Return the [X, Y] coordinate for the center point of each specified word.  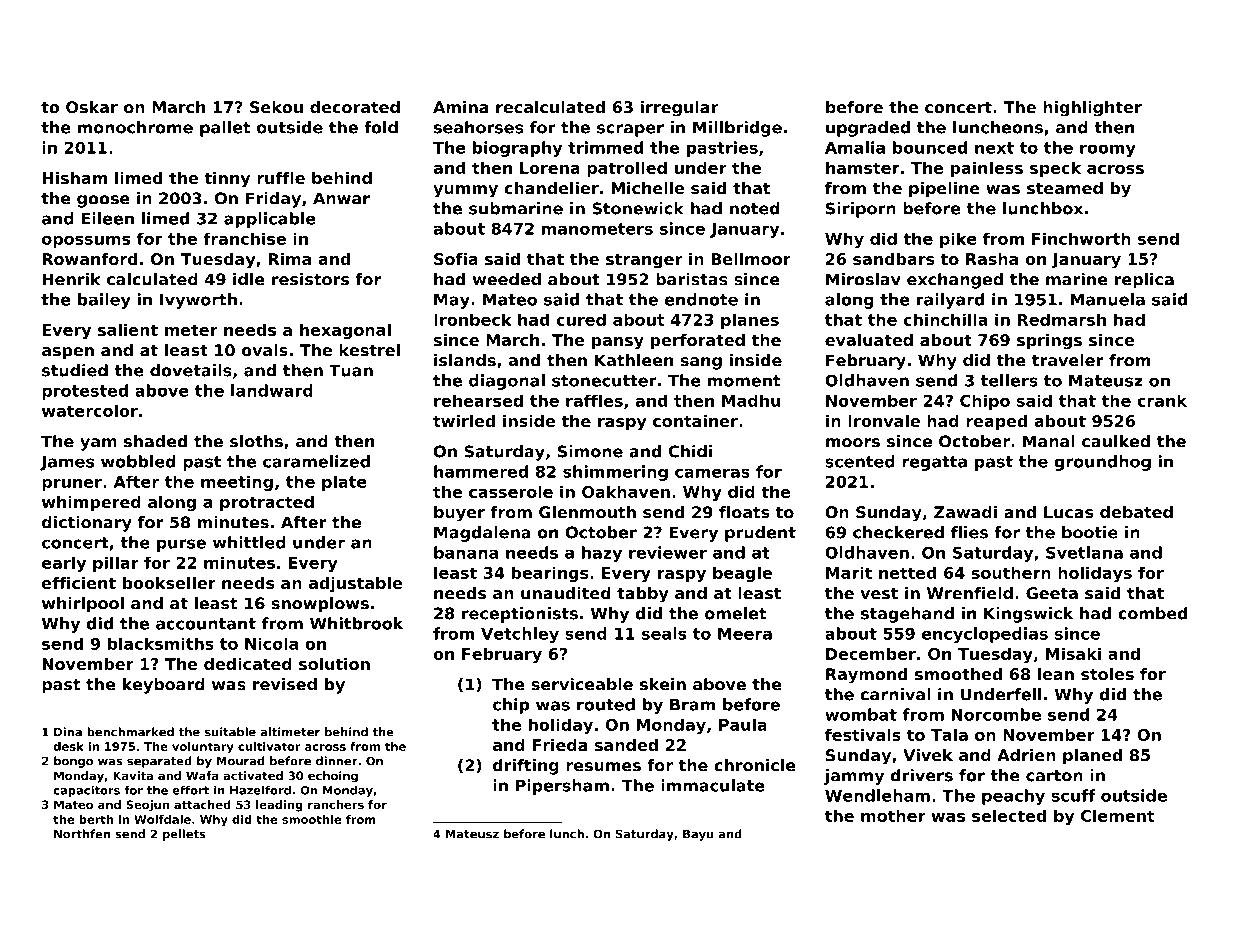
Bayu [698, 835]
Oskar [92, 107]
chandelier [551, 188]
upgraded [868, 129]
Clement [1118, 815]
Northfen [82, 834]
